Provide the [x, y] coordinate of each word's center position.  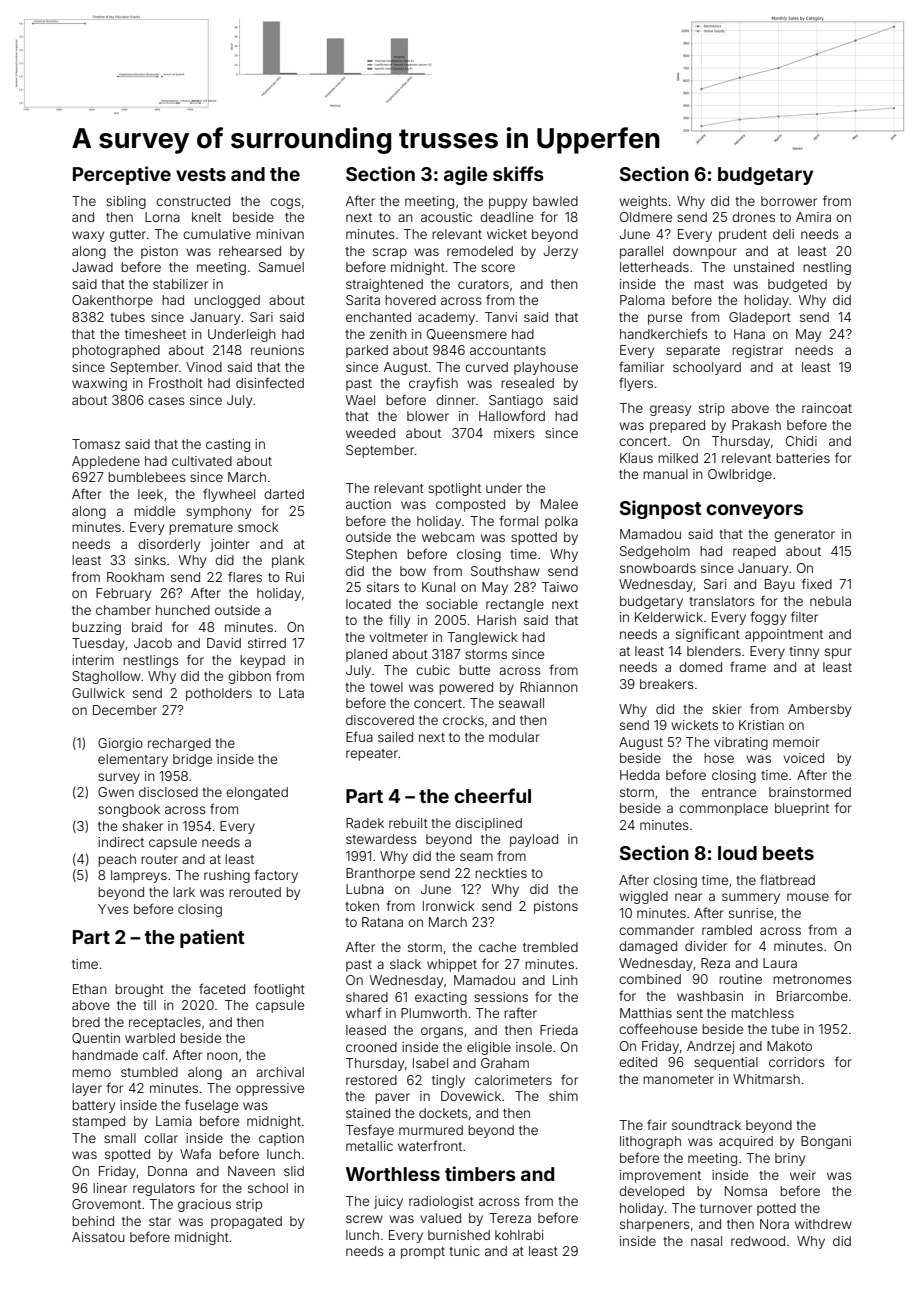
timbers [480, 1173]
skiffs [518, 173]
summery [751, 898]
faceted [222, 988]
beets [788, 853]
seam [476, 857]
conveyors [754, 511]
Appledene [106, 462]
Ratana [382, 922]
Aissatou [98, 1237]
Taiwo [560, 587]
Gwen [116, 792]
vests [201, 174]
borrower [789, 201]
